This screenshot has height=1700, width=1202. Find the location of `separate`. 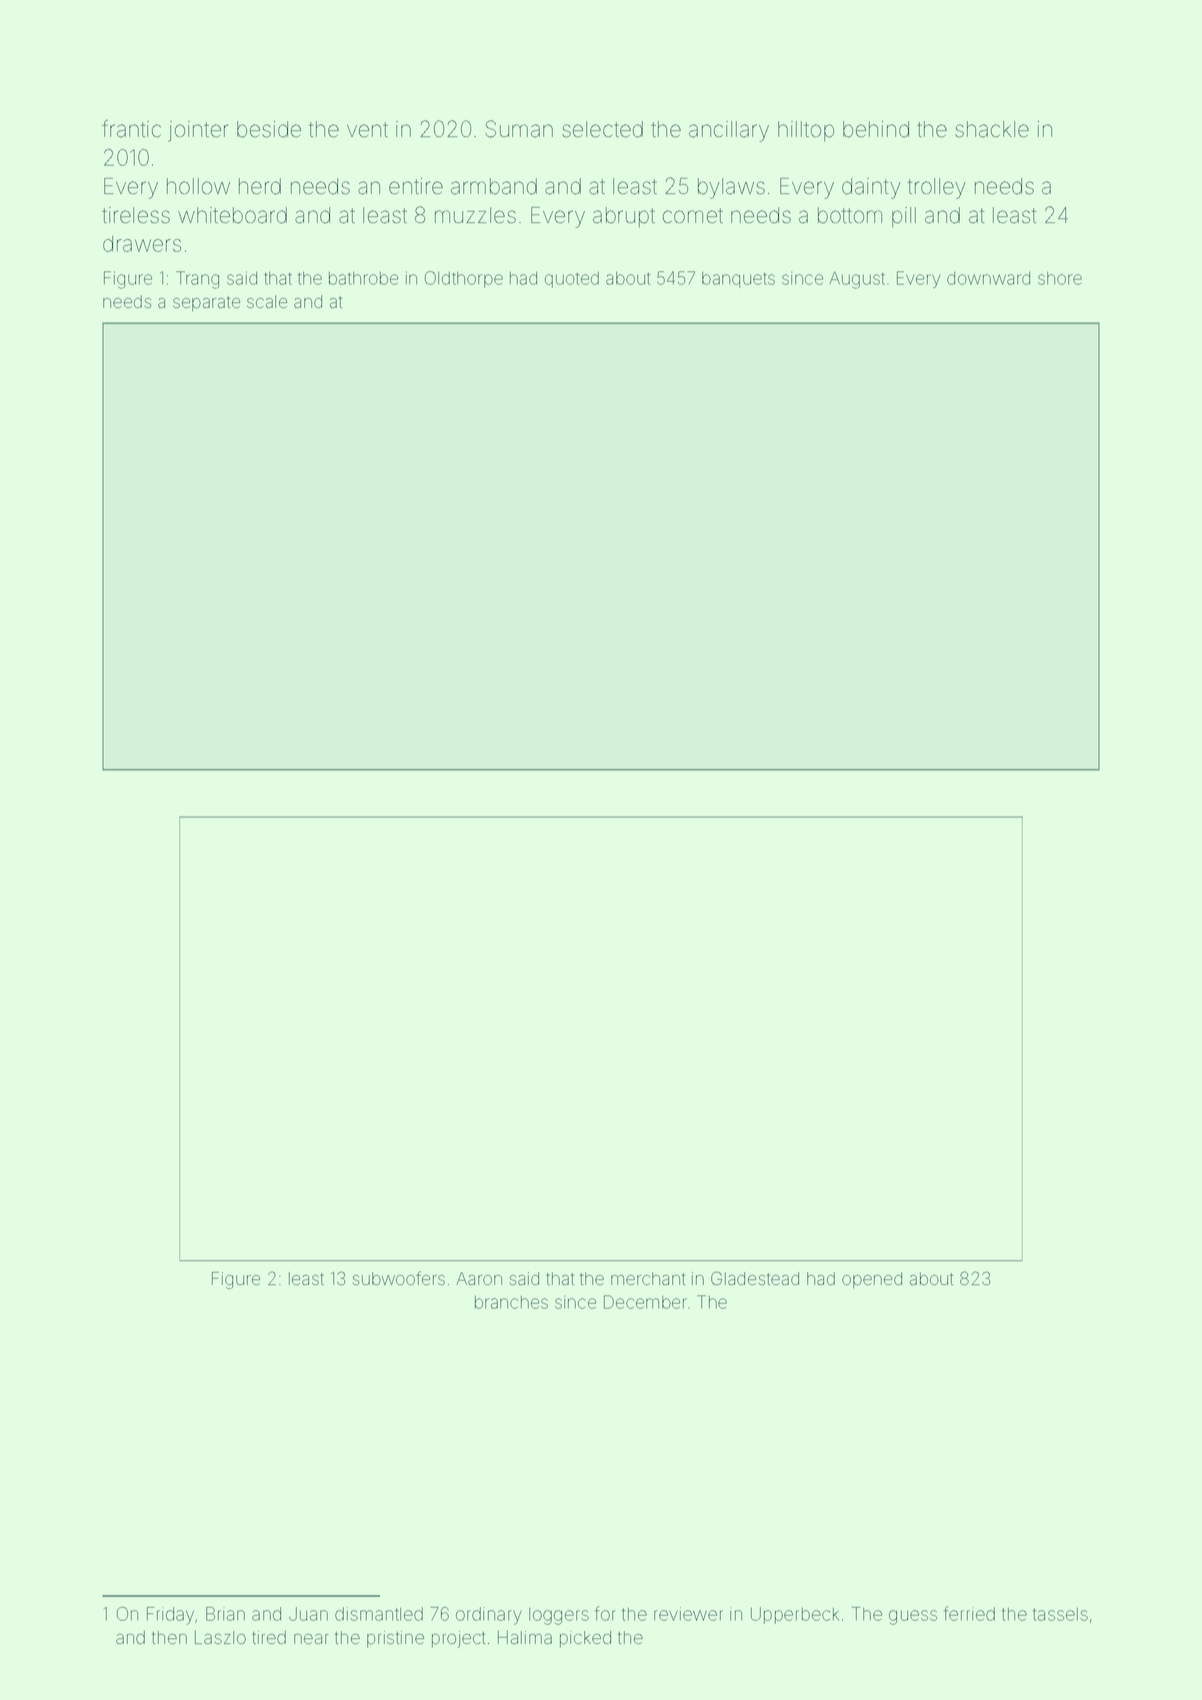

separate is located at coordinates (206, 303).
